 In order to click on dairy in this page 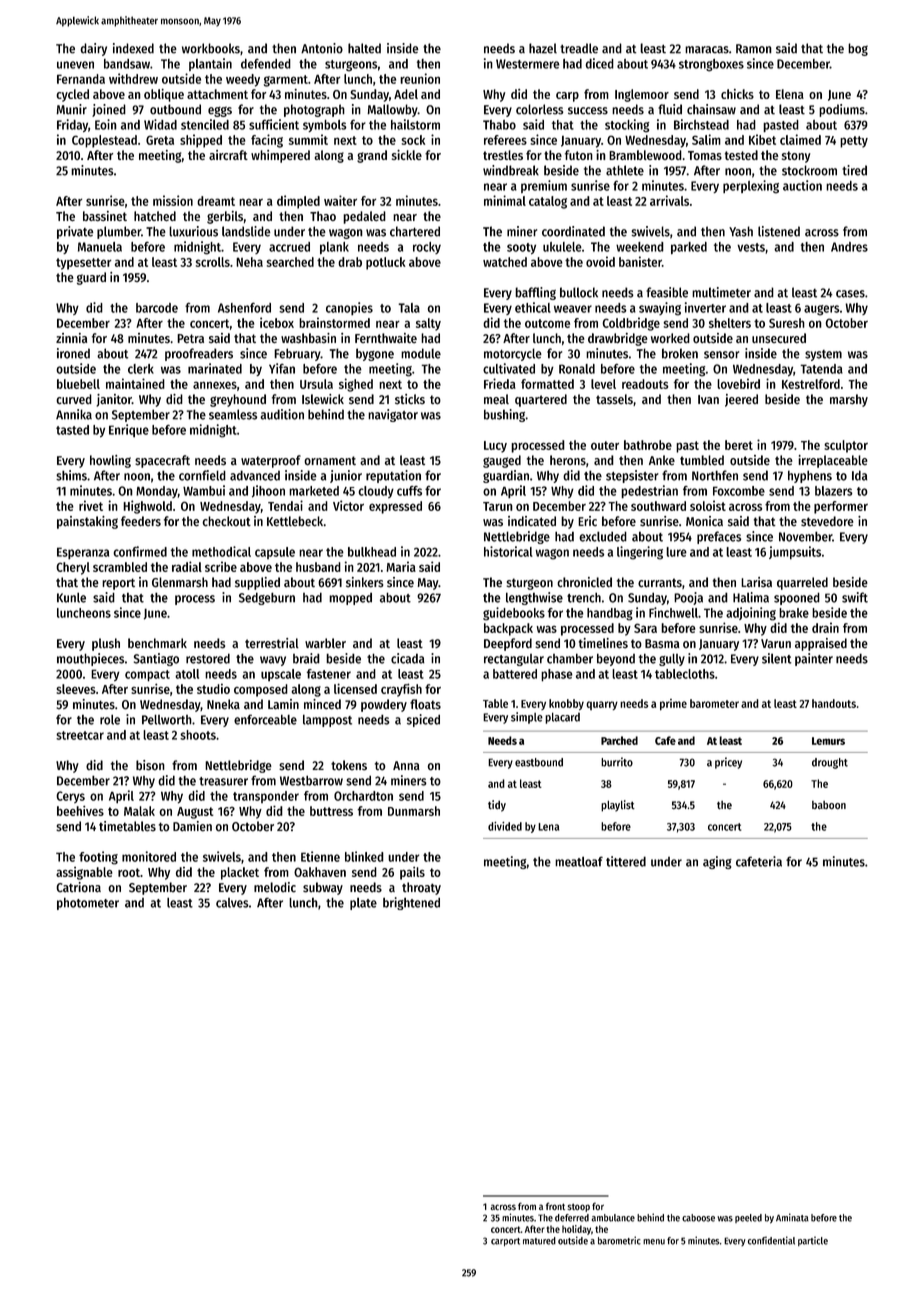, I will do `click(93, 49)`.
